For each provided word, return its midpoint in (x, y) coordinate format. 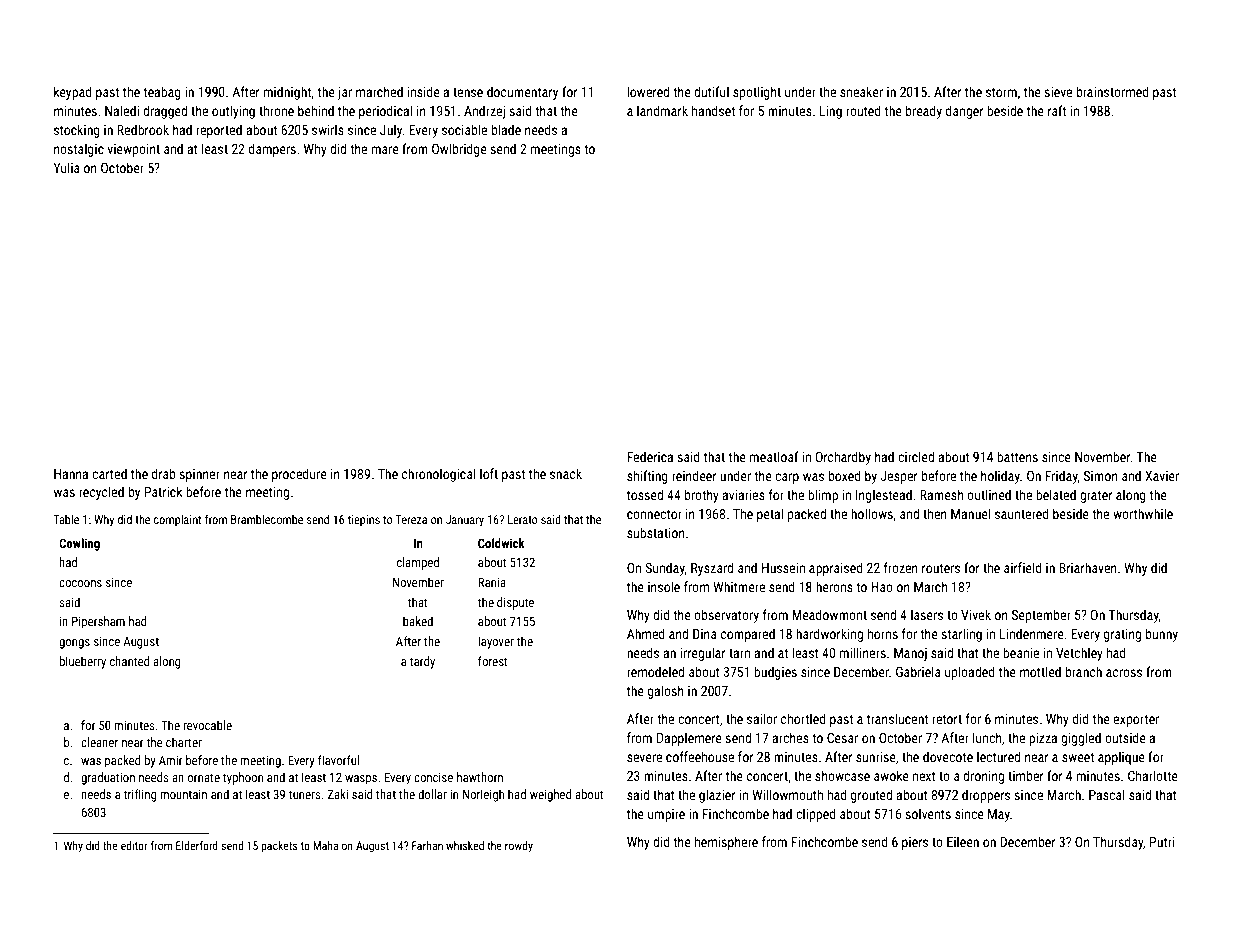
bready (924, 112)
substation (656, 532)
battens (1017, 456)
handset (713, 110)
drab (164, 473)
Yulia (66, 167)
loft (489, 473)
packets (279, 847)
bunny (1162, 635)
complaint (177, 521)
